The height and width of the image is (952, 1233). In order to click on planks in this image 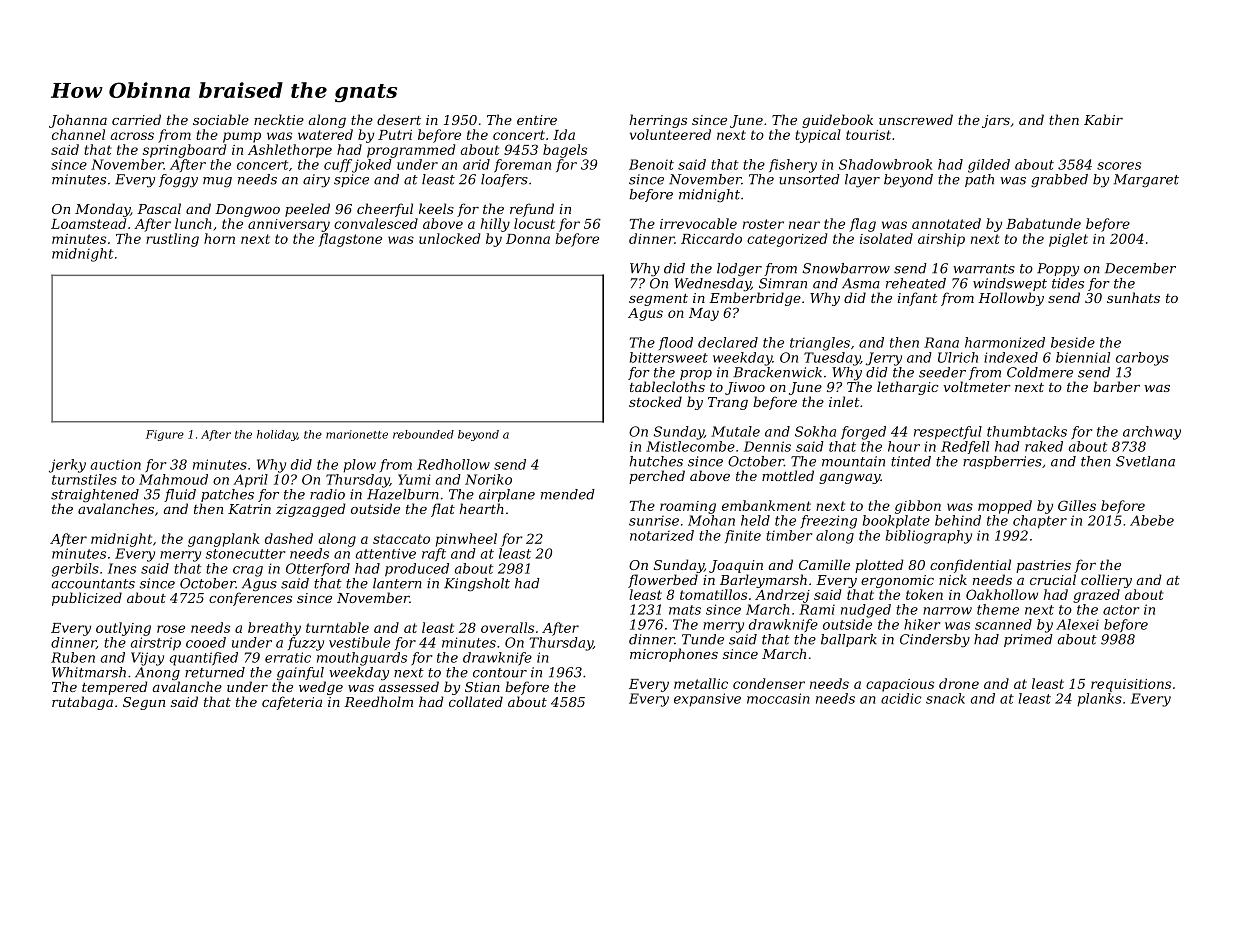, I will do `click(1099, 700)`.
